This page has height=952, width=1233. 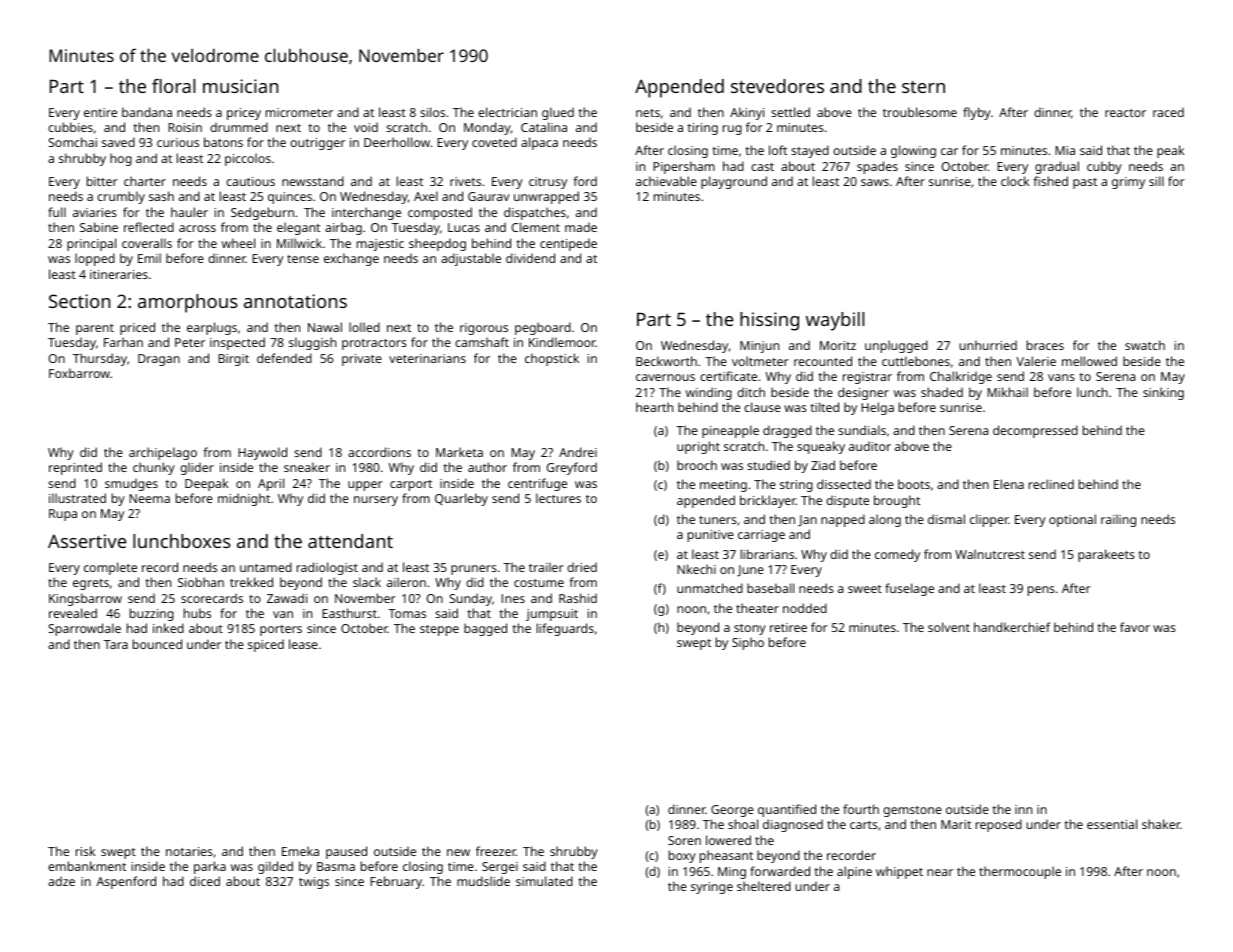 What do you see at coordinates (70, 127) in the page?
I see `cubbies` at bounding box center [70, 127].
